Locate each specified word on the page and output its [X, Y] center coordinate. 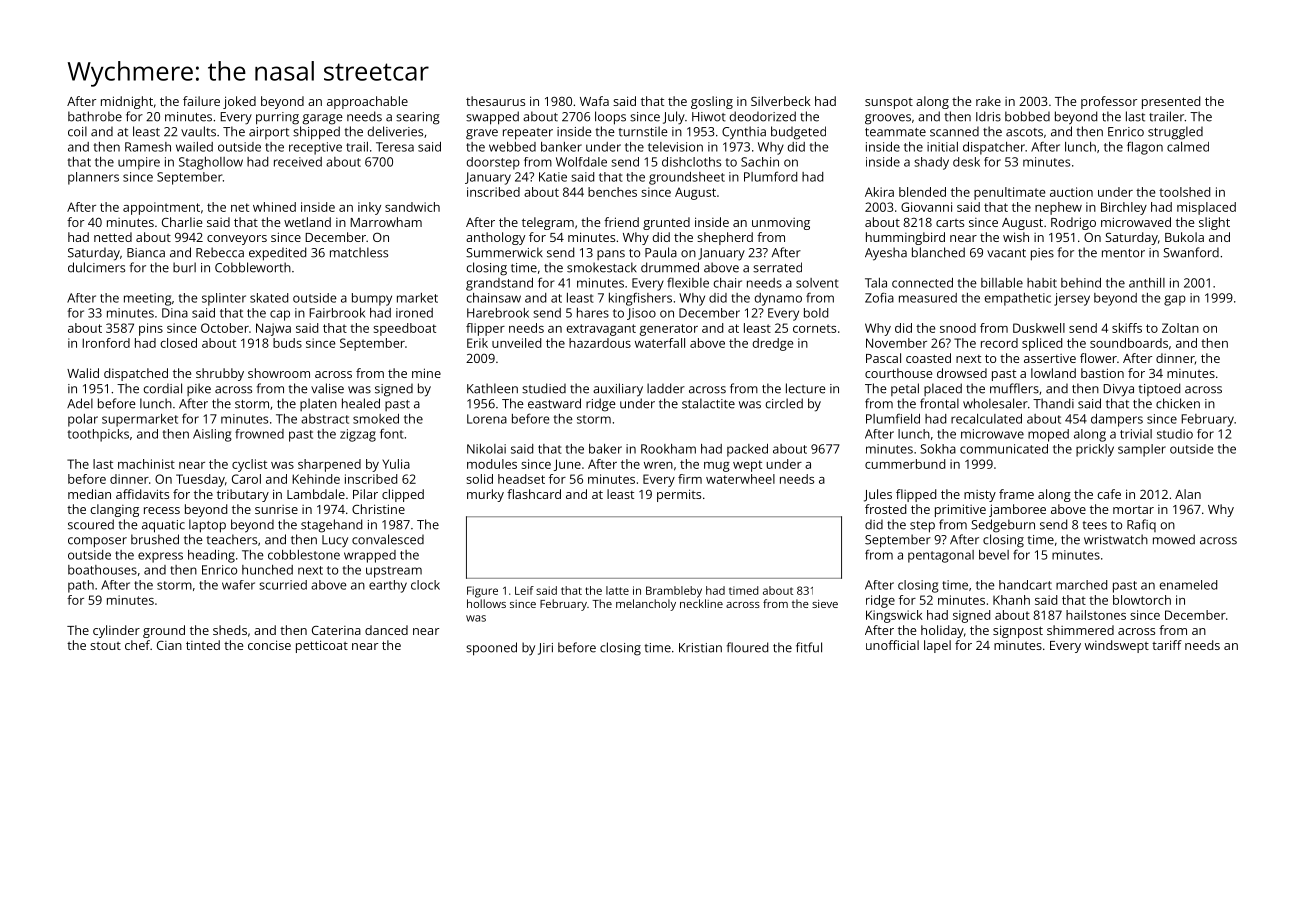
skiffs [1127, 328]
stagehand [331, 526]
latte [617, 590]
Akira [879, 192]
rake [988, 101]
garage [322, 119]
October [225, 328]
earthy [388, 586]
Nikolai [486, 449]
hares [593, 313]
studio [1175, 434]
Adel [80, 403]
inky [369, 208]
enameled [1188, 585]
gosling [712, 102]
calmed [1188, 147]
